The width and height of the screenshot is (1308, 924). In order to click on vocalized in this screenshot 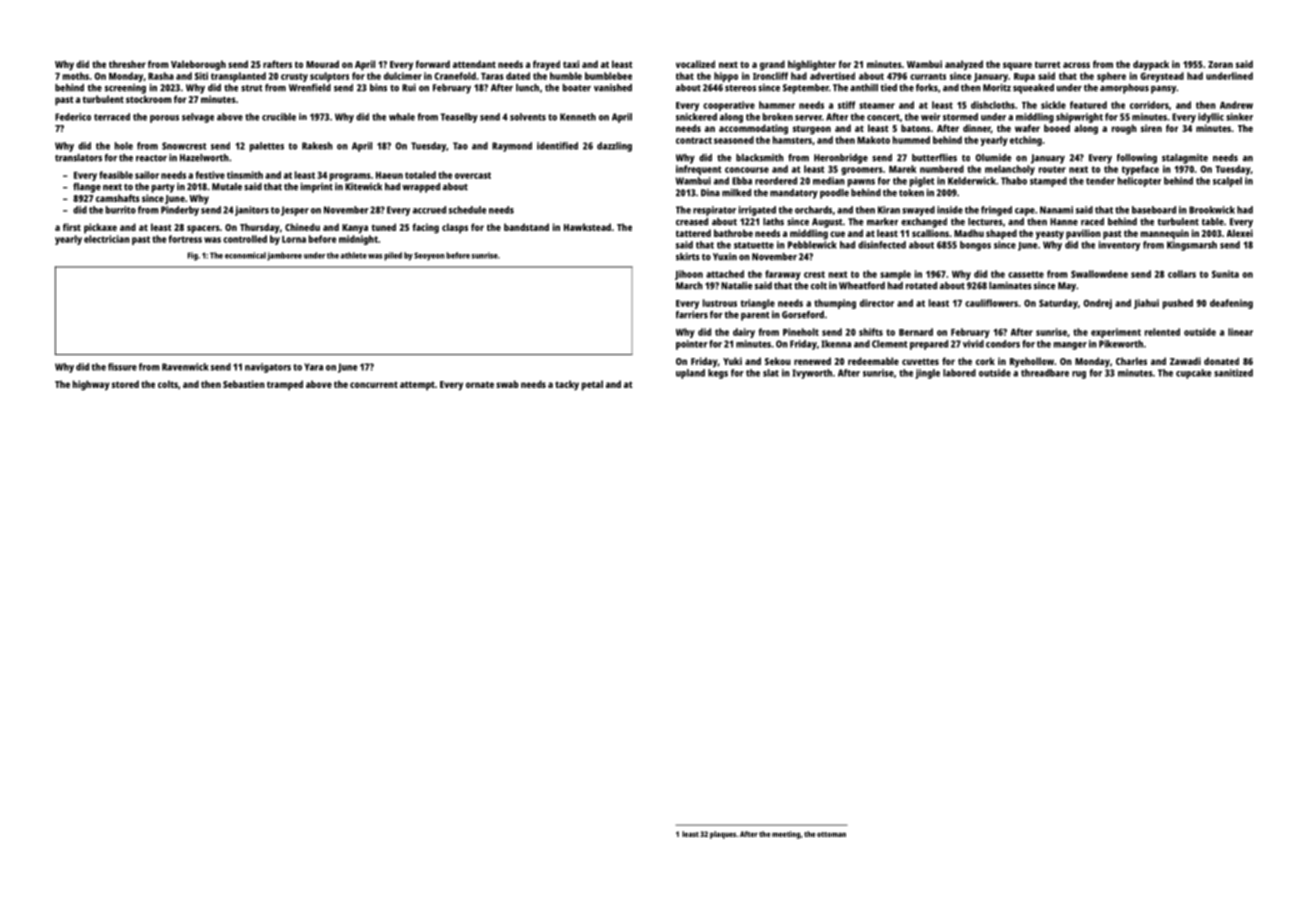, I will do `click(695, 64)`.
